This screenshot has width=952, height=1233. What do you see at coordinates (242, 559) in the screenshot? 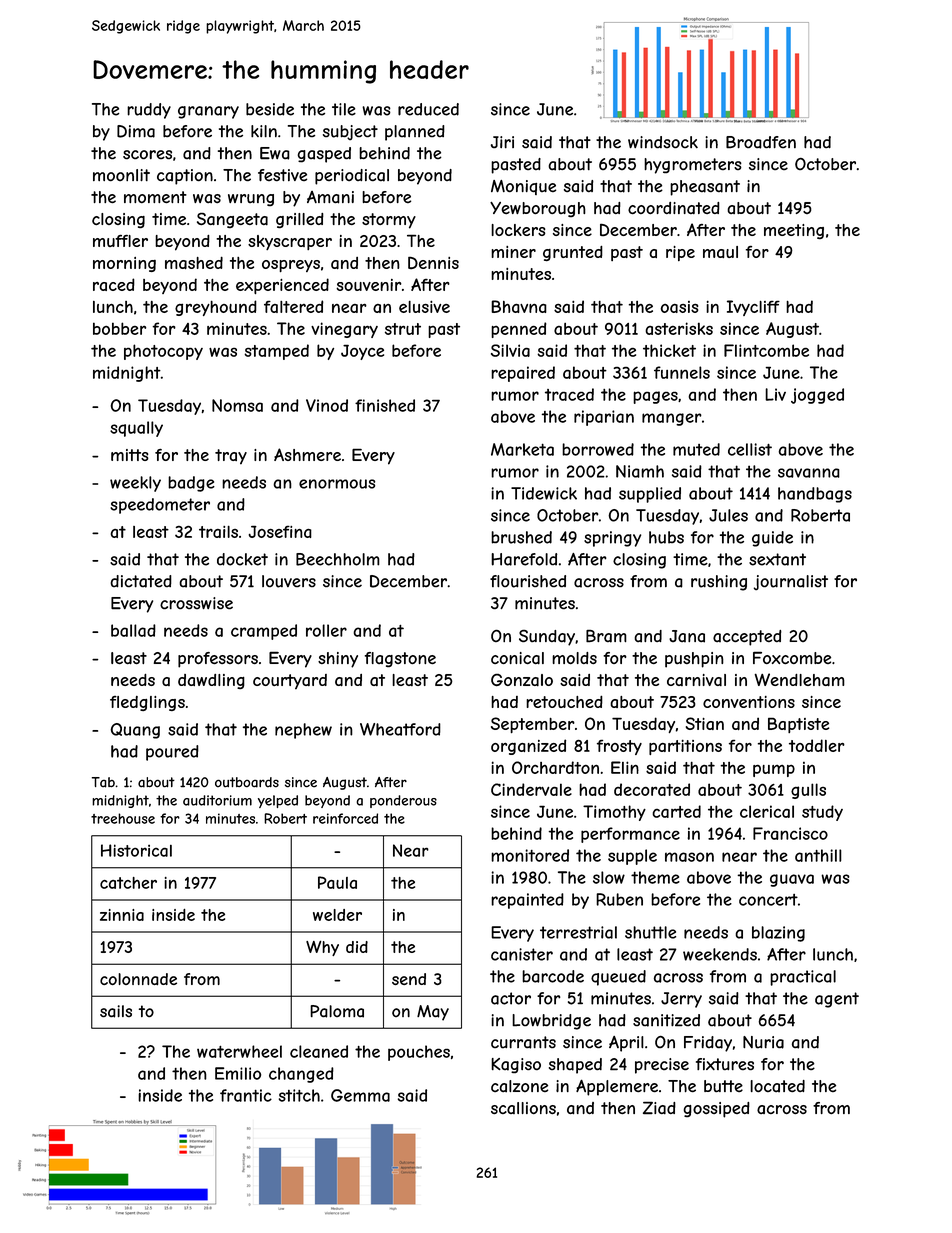
I see `docket` at bounding box center [242, 559].
